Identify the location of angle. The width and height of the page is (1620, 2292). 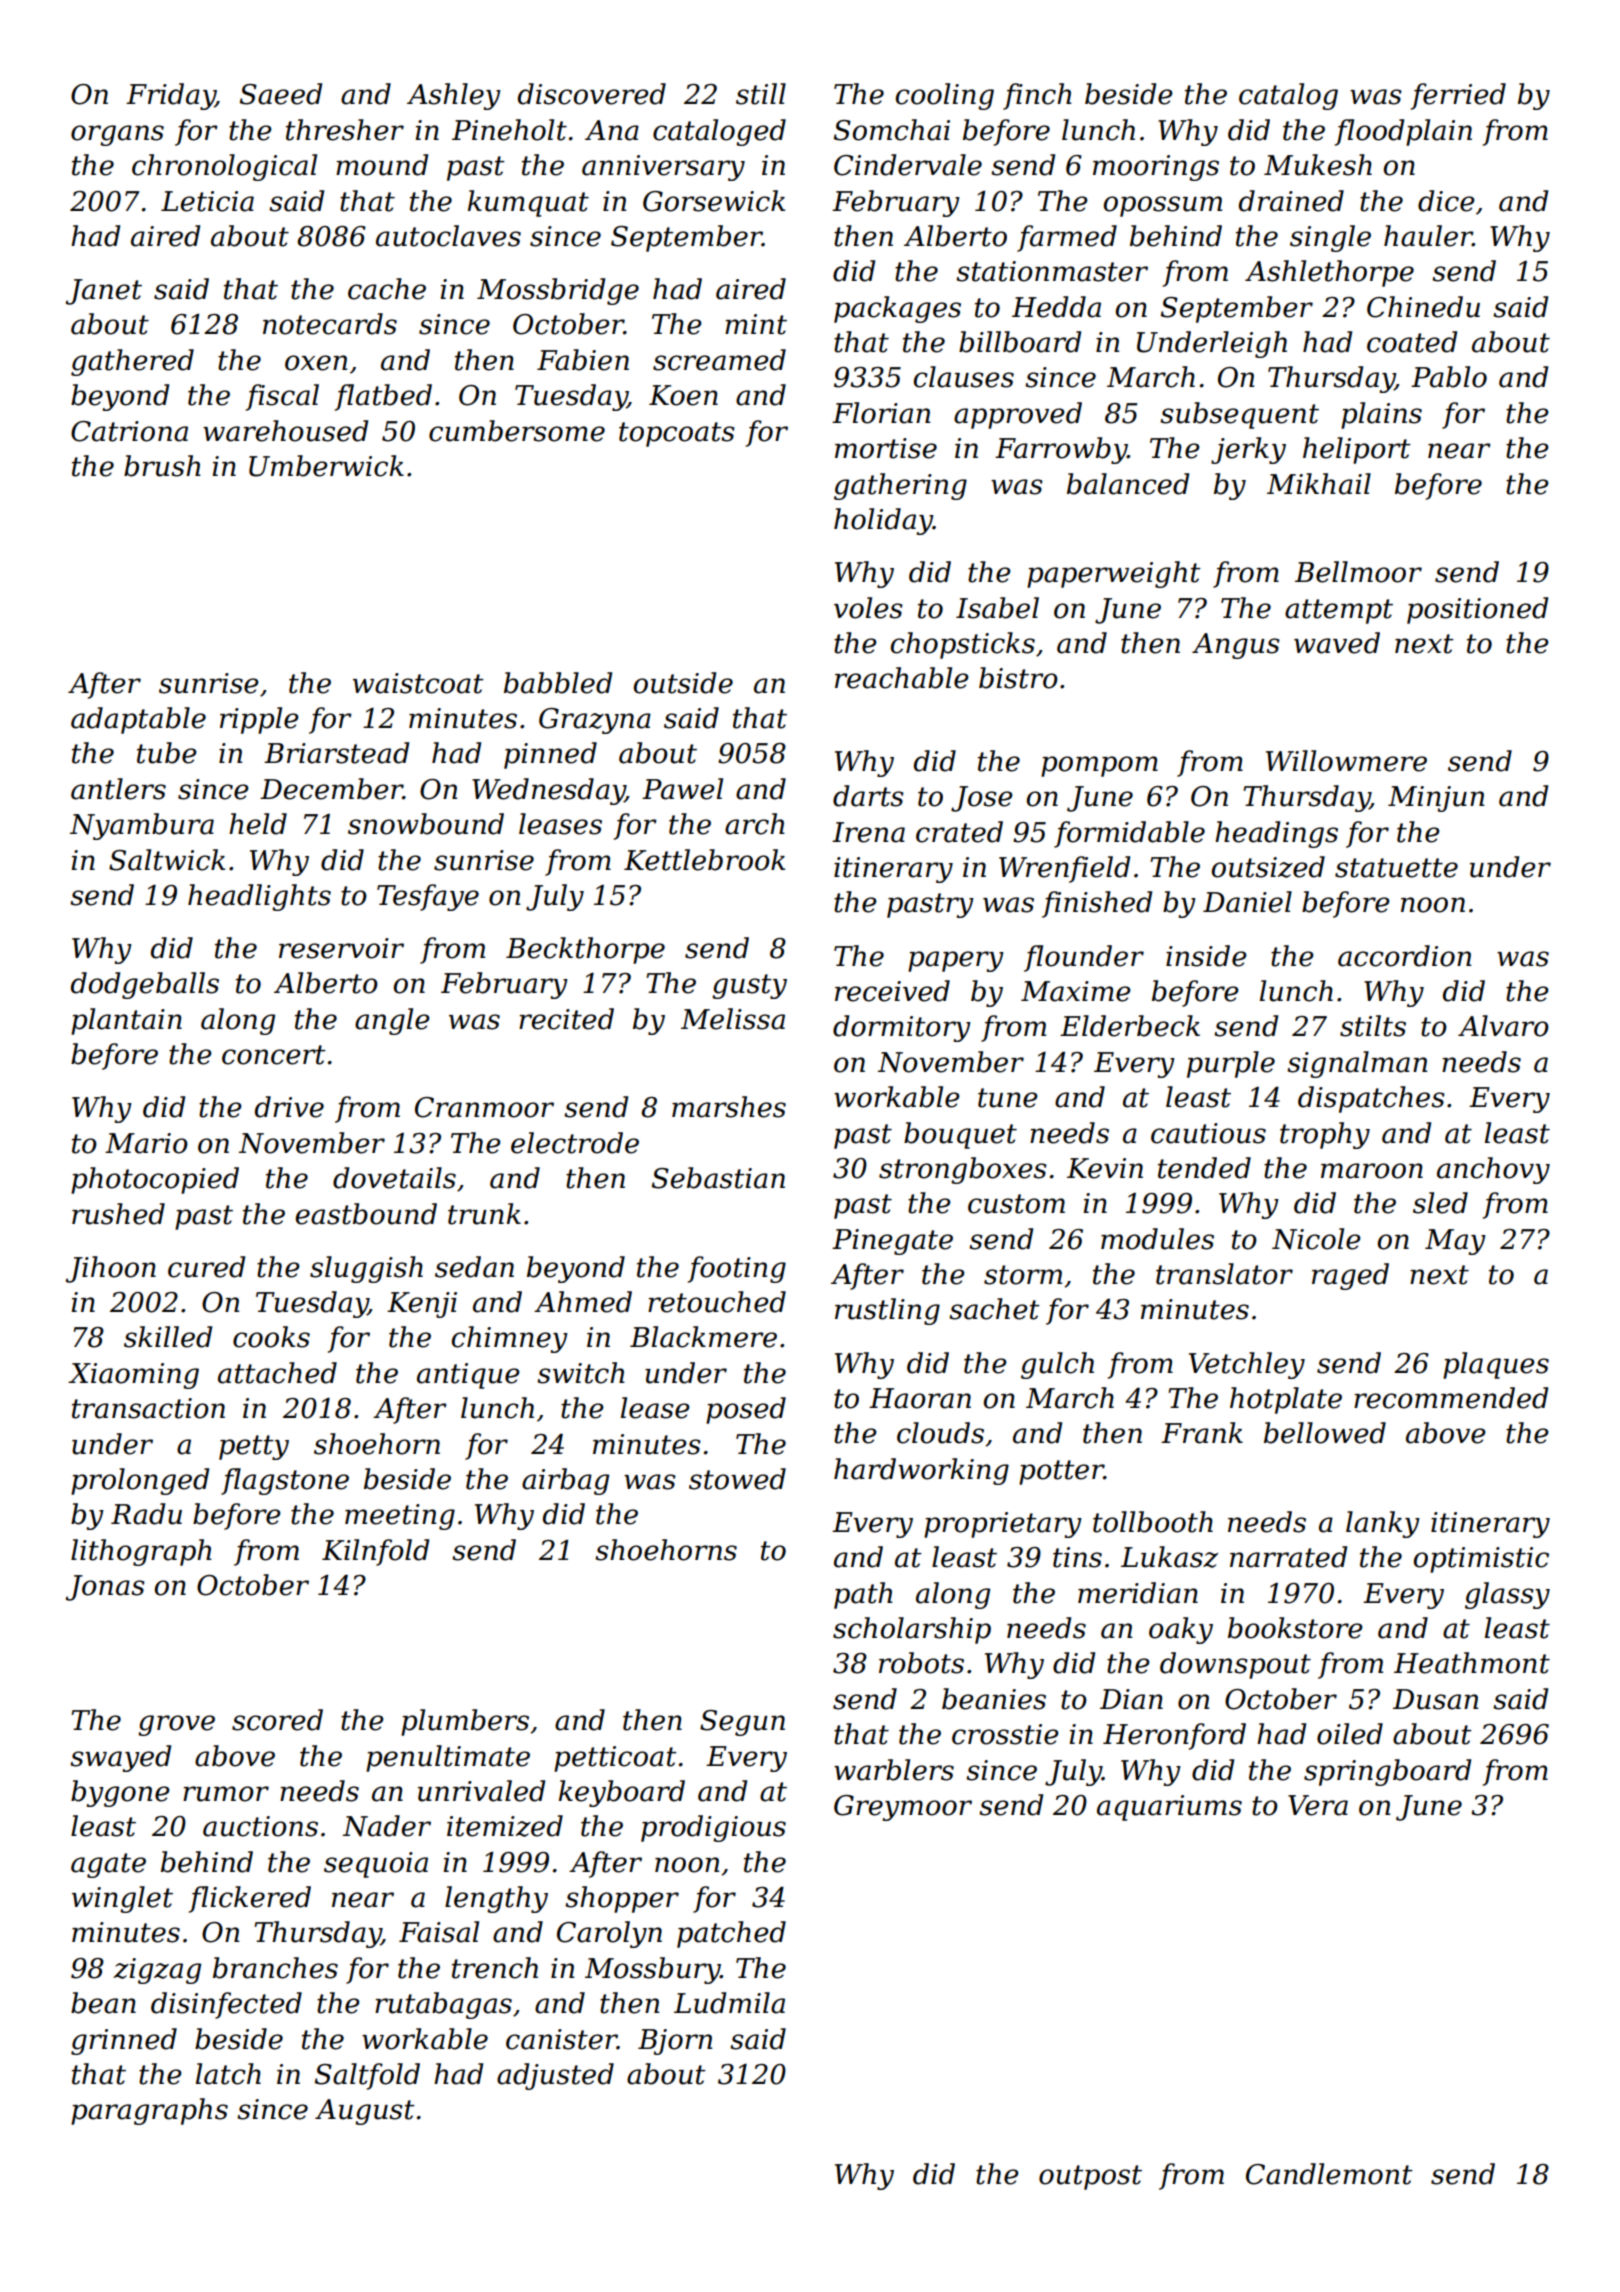
(392, 1021).
